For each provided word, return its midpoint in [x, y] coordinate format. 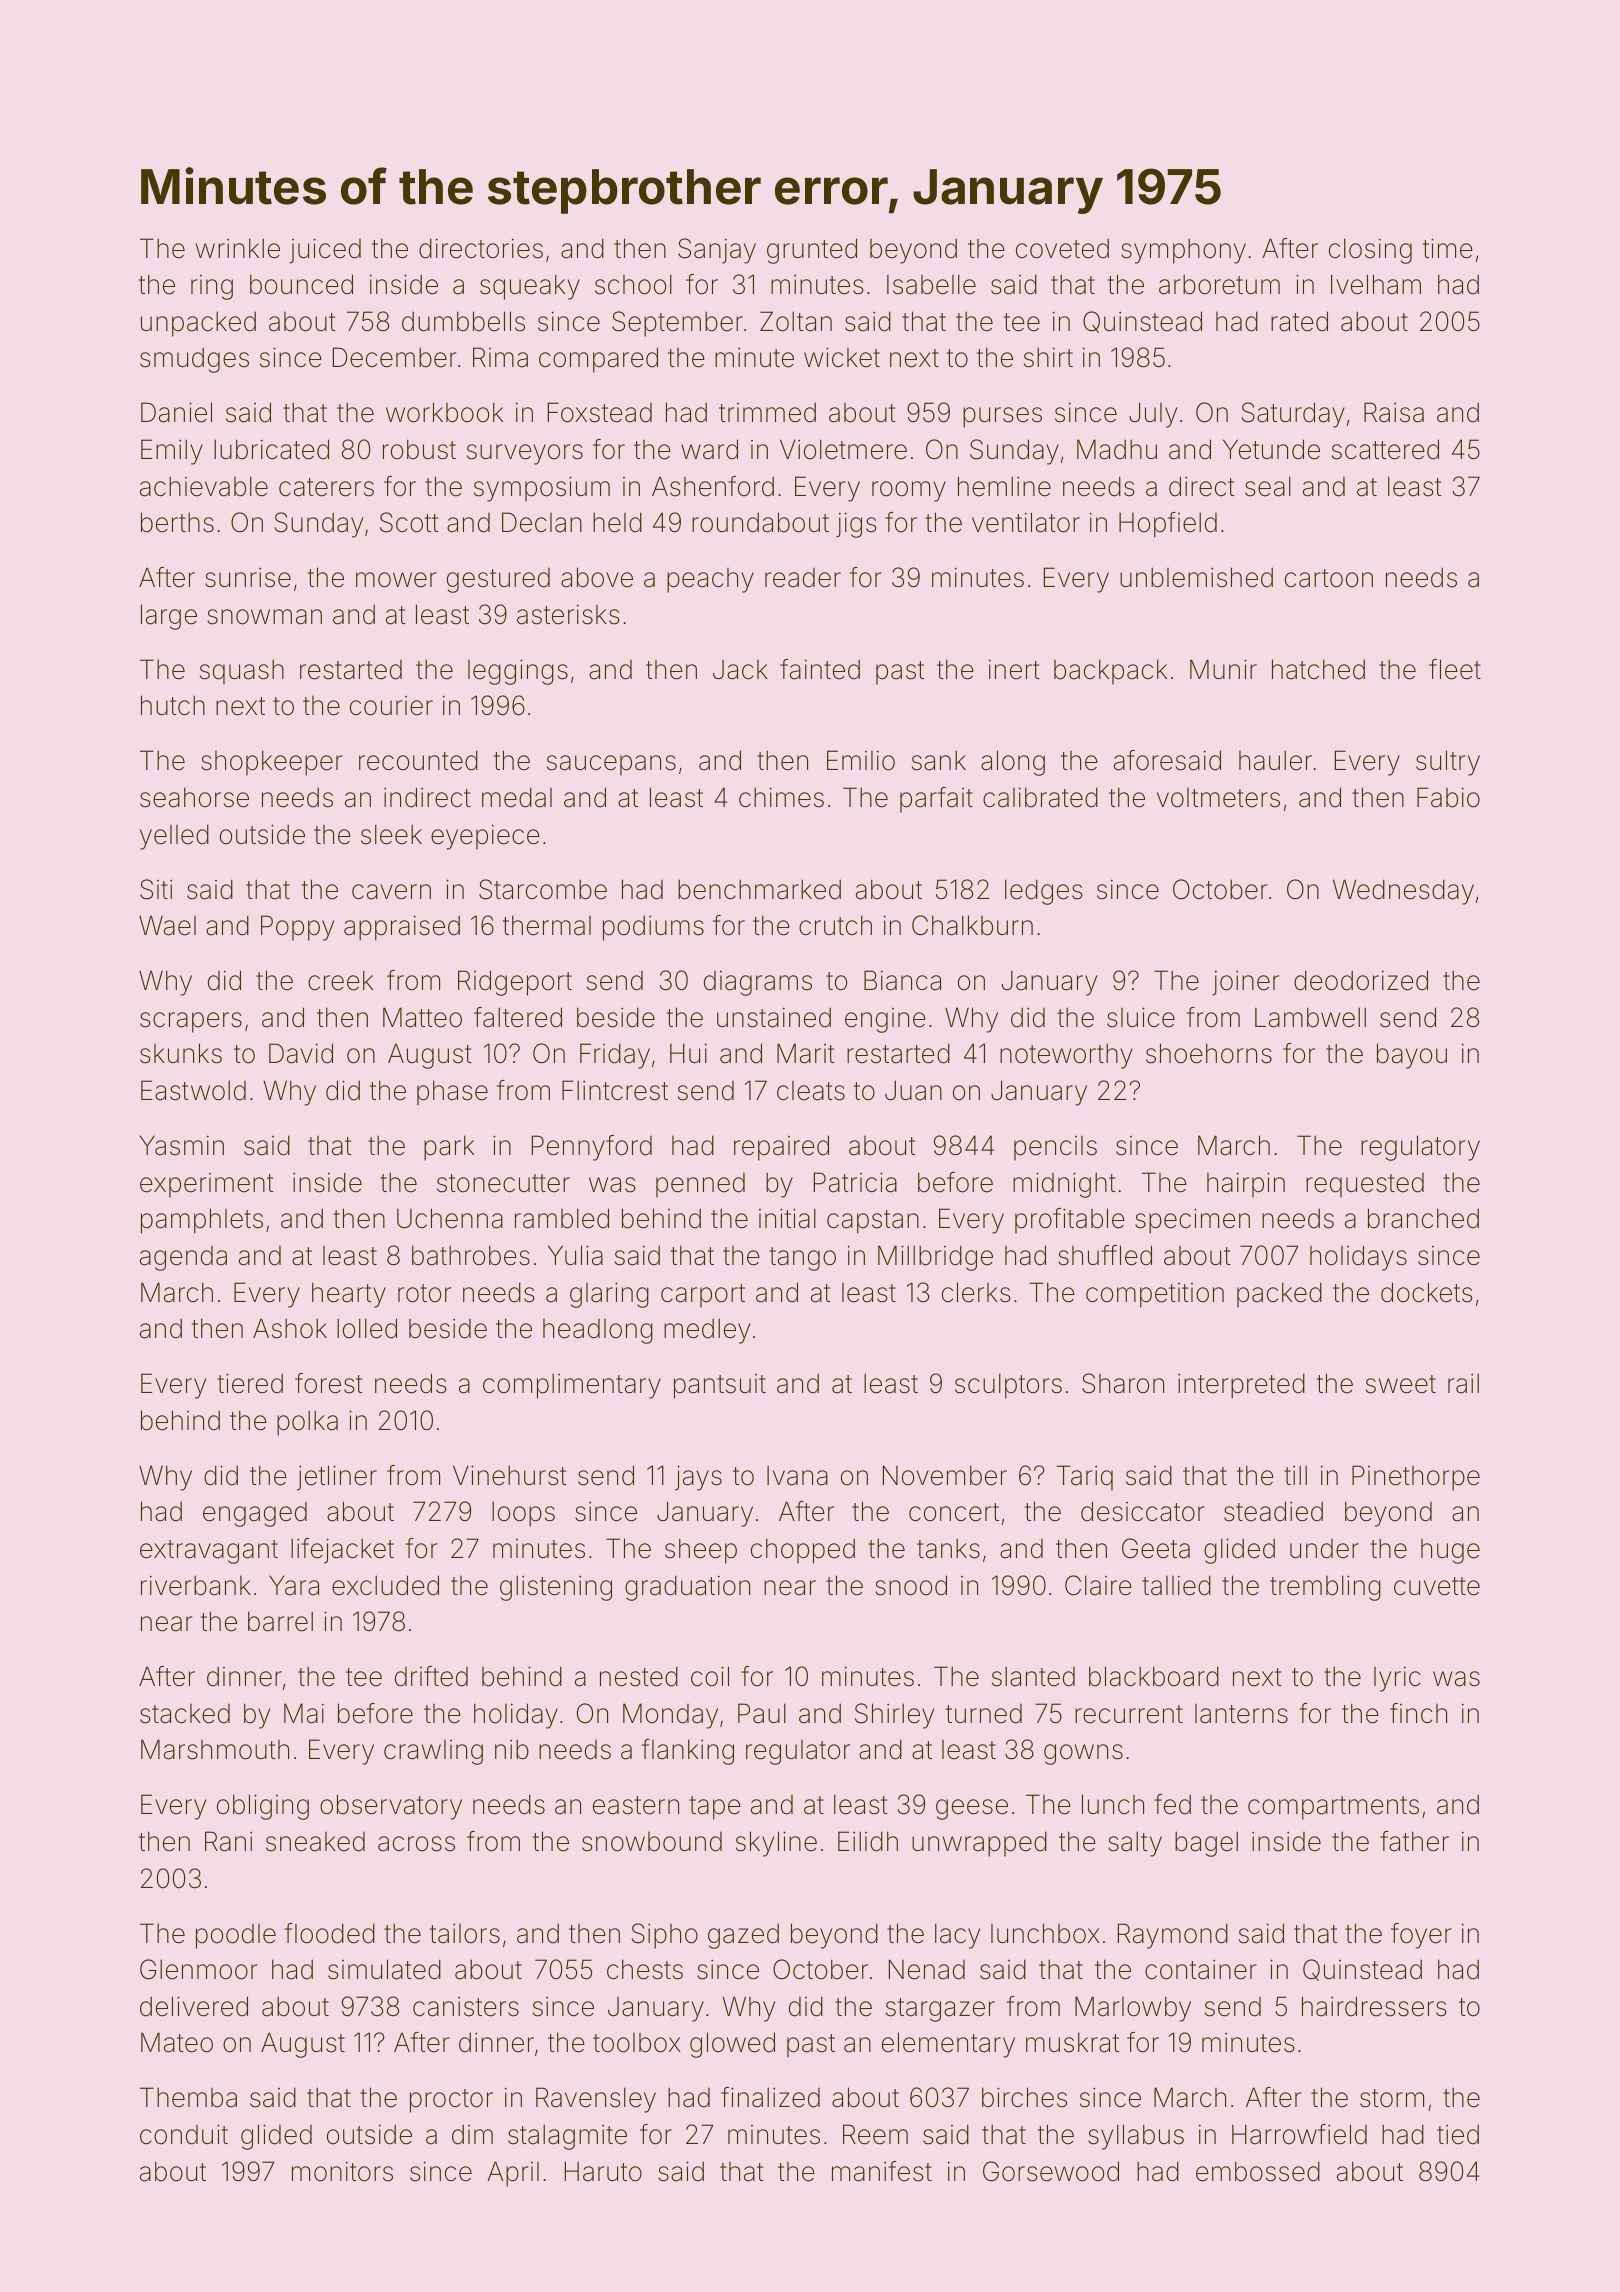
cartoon [1329, 578]
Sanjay [717, 251]
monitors [342, 2172]
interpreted [1241, 1386]
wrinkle [238, 248]
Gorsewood [1051, 2171]
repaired [781, 1148]
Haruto [603, 2171]
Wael [167, 925]
